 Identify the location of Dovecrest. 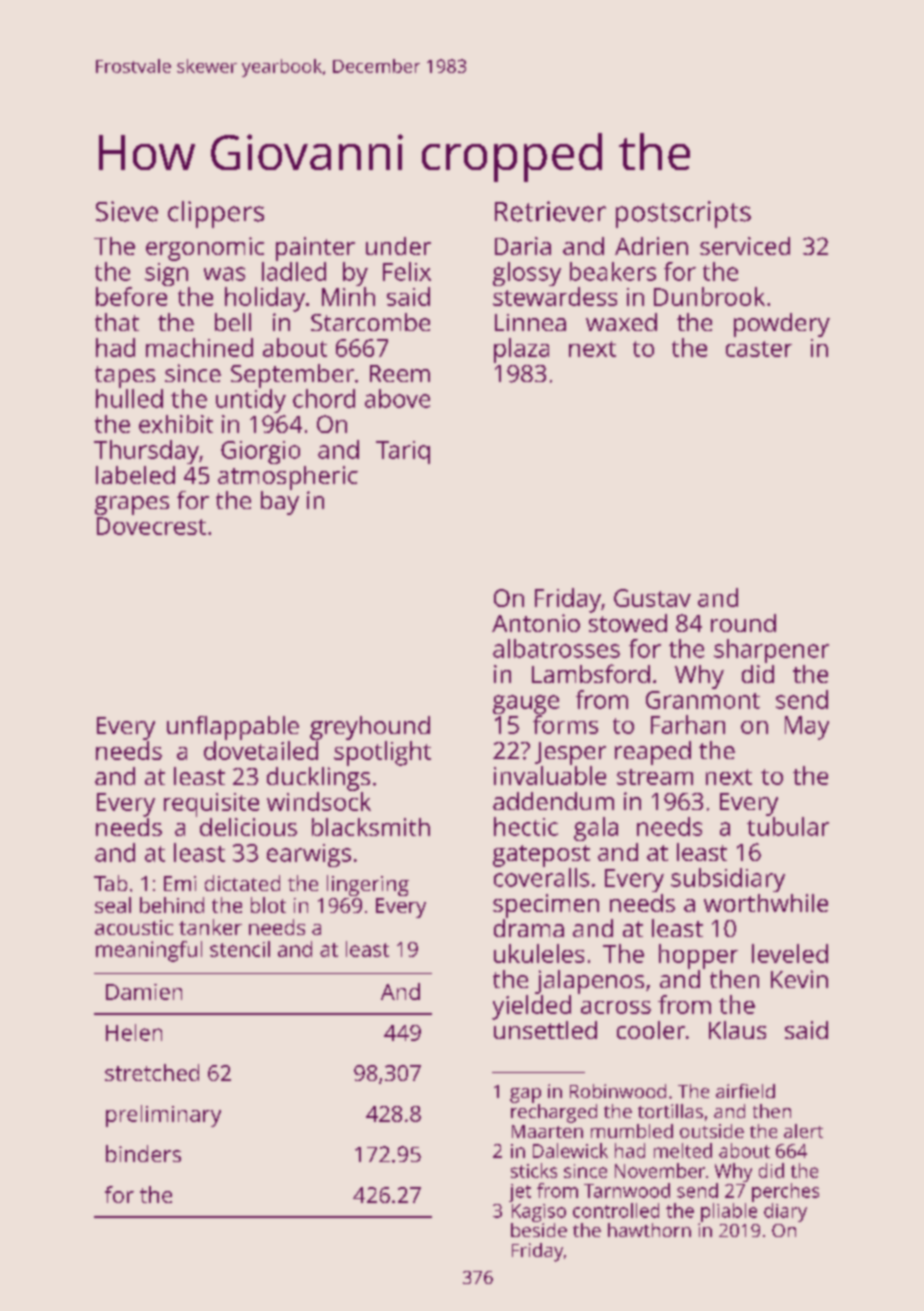
(151, 526).
